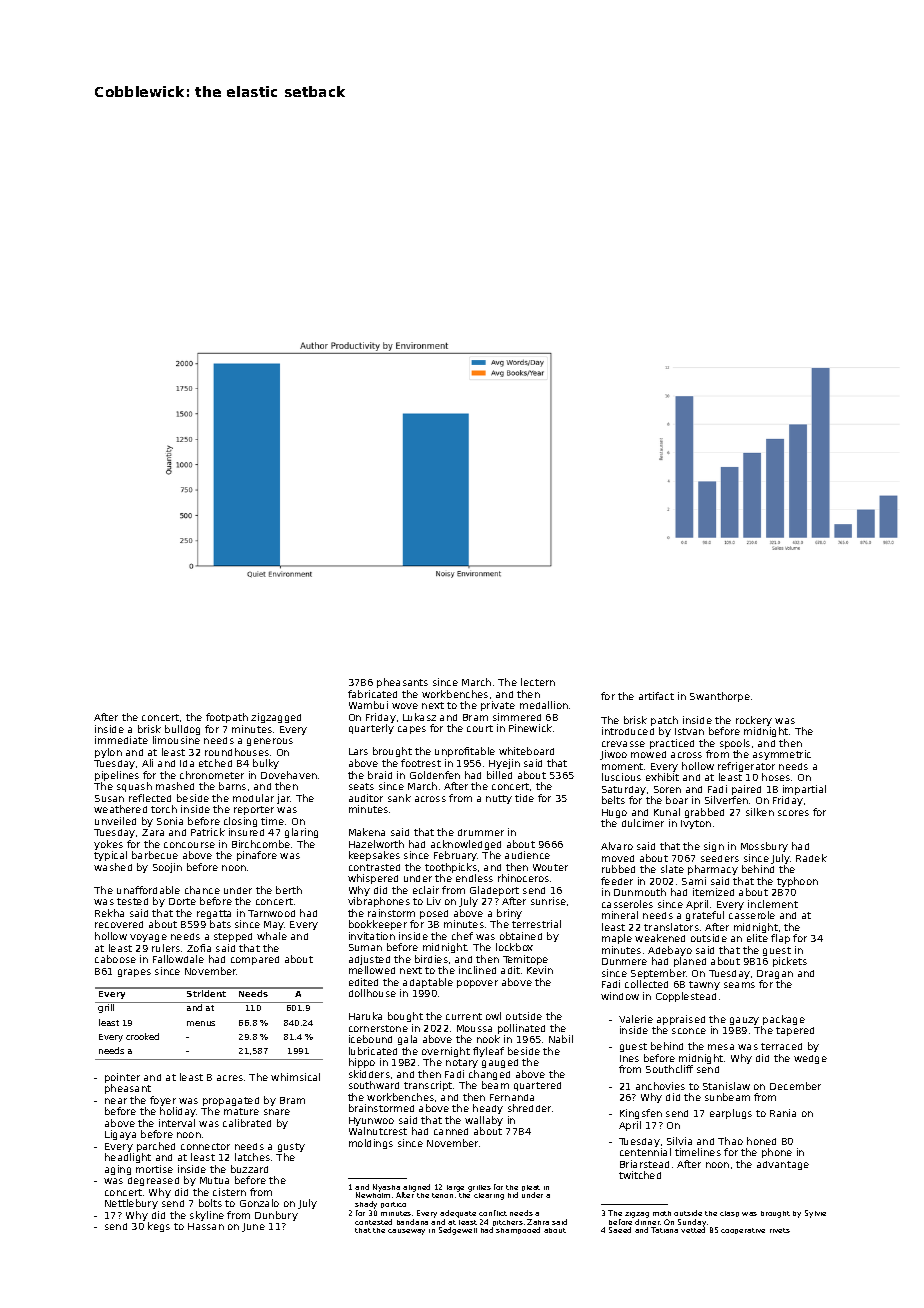 The image size is (924, 1308). What do you see at coordinates (624, 961) in the screenshot?
I see `Dunmere` at bounding box center [624, 961].
